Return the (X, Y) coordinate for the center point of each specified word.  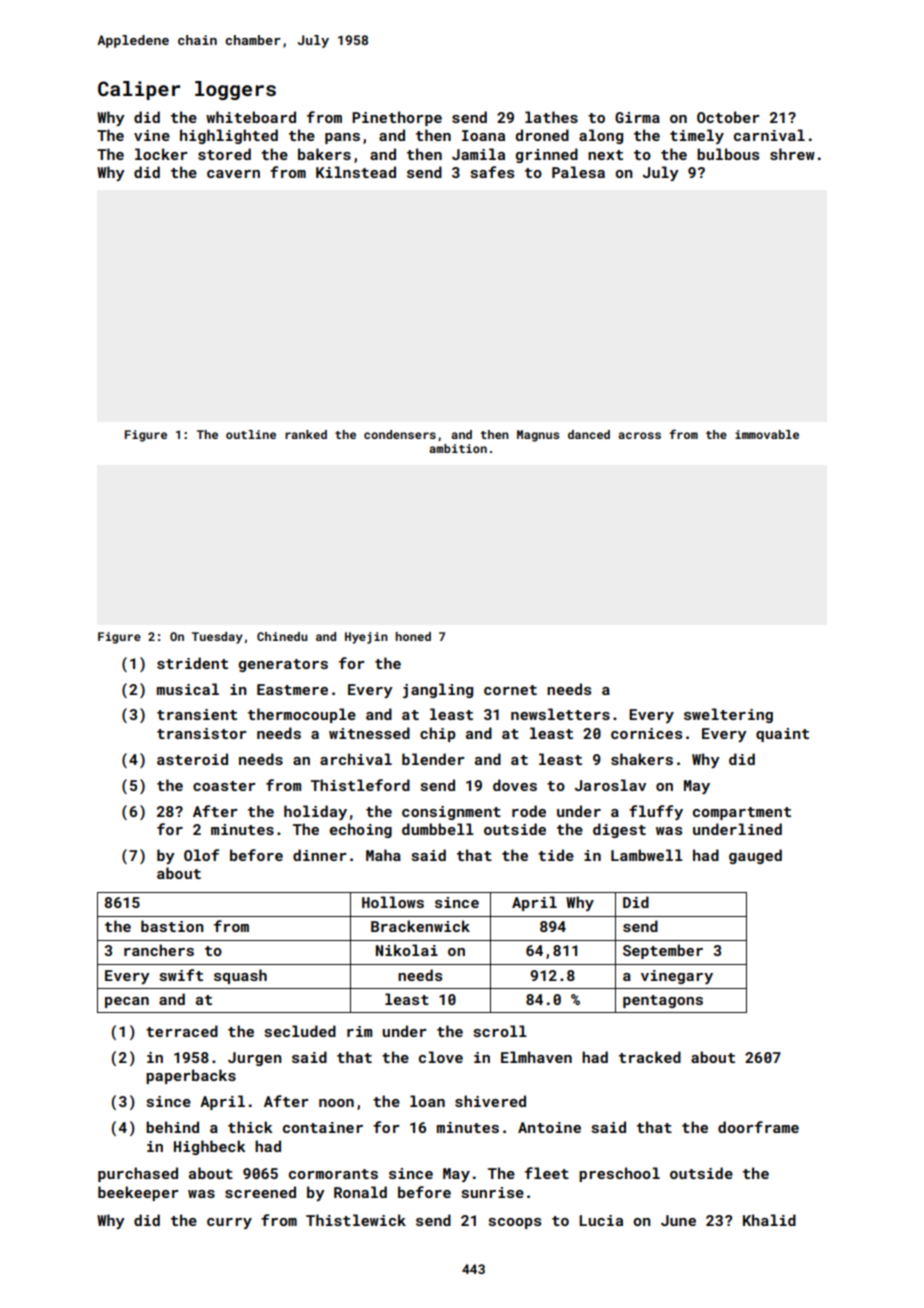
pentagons (663, 1001)
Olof (201, 855)
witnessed (369, 733)
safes (492, 172)
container (323, 1127)
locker (161, 154)
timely (697, 136)
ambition (458, 448)
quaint (782, 735)
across (639, 435)
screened (260, 1192)
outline (251, 434)
